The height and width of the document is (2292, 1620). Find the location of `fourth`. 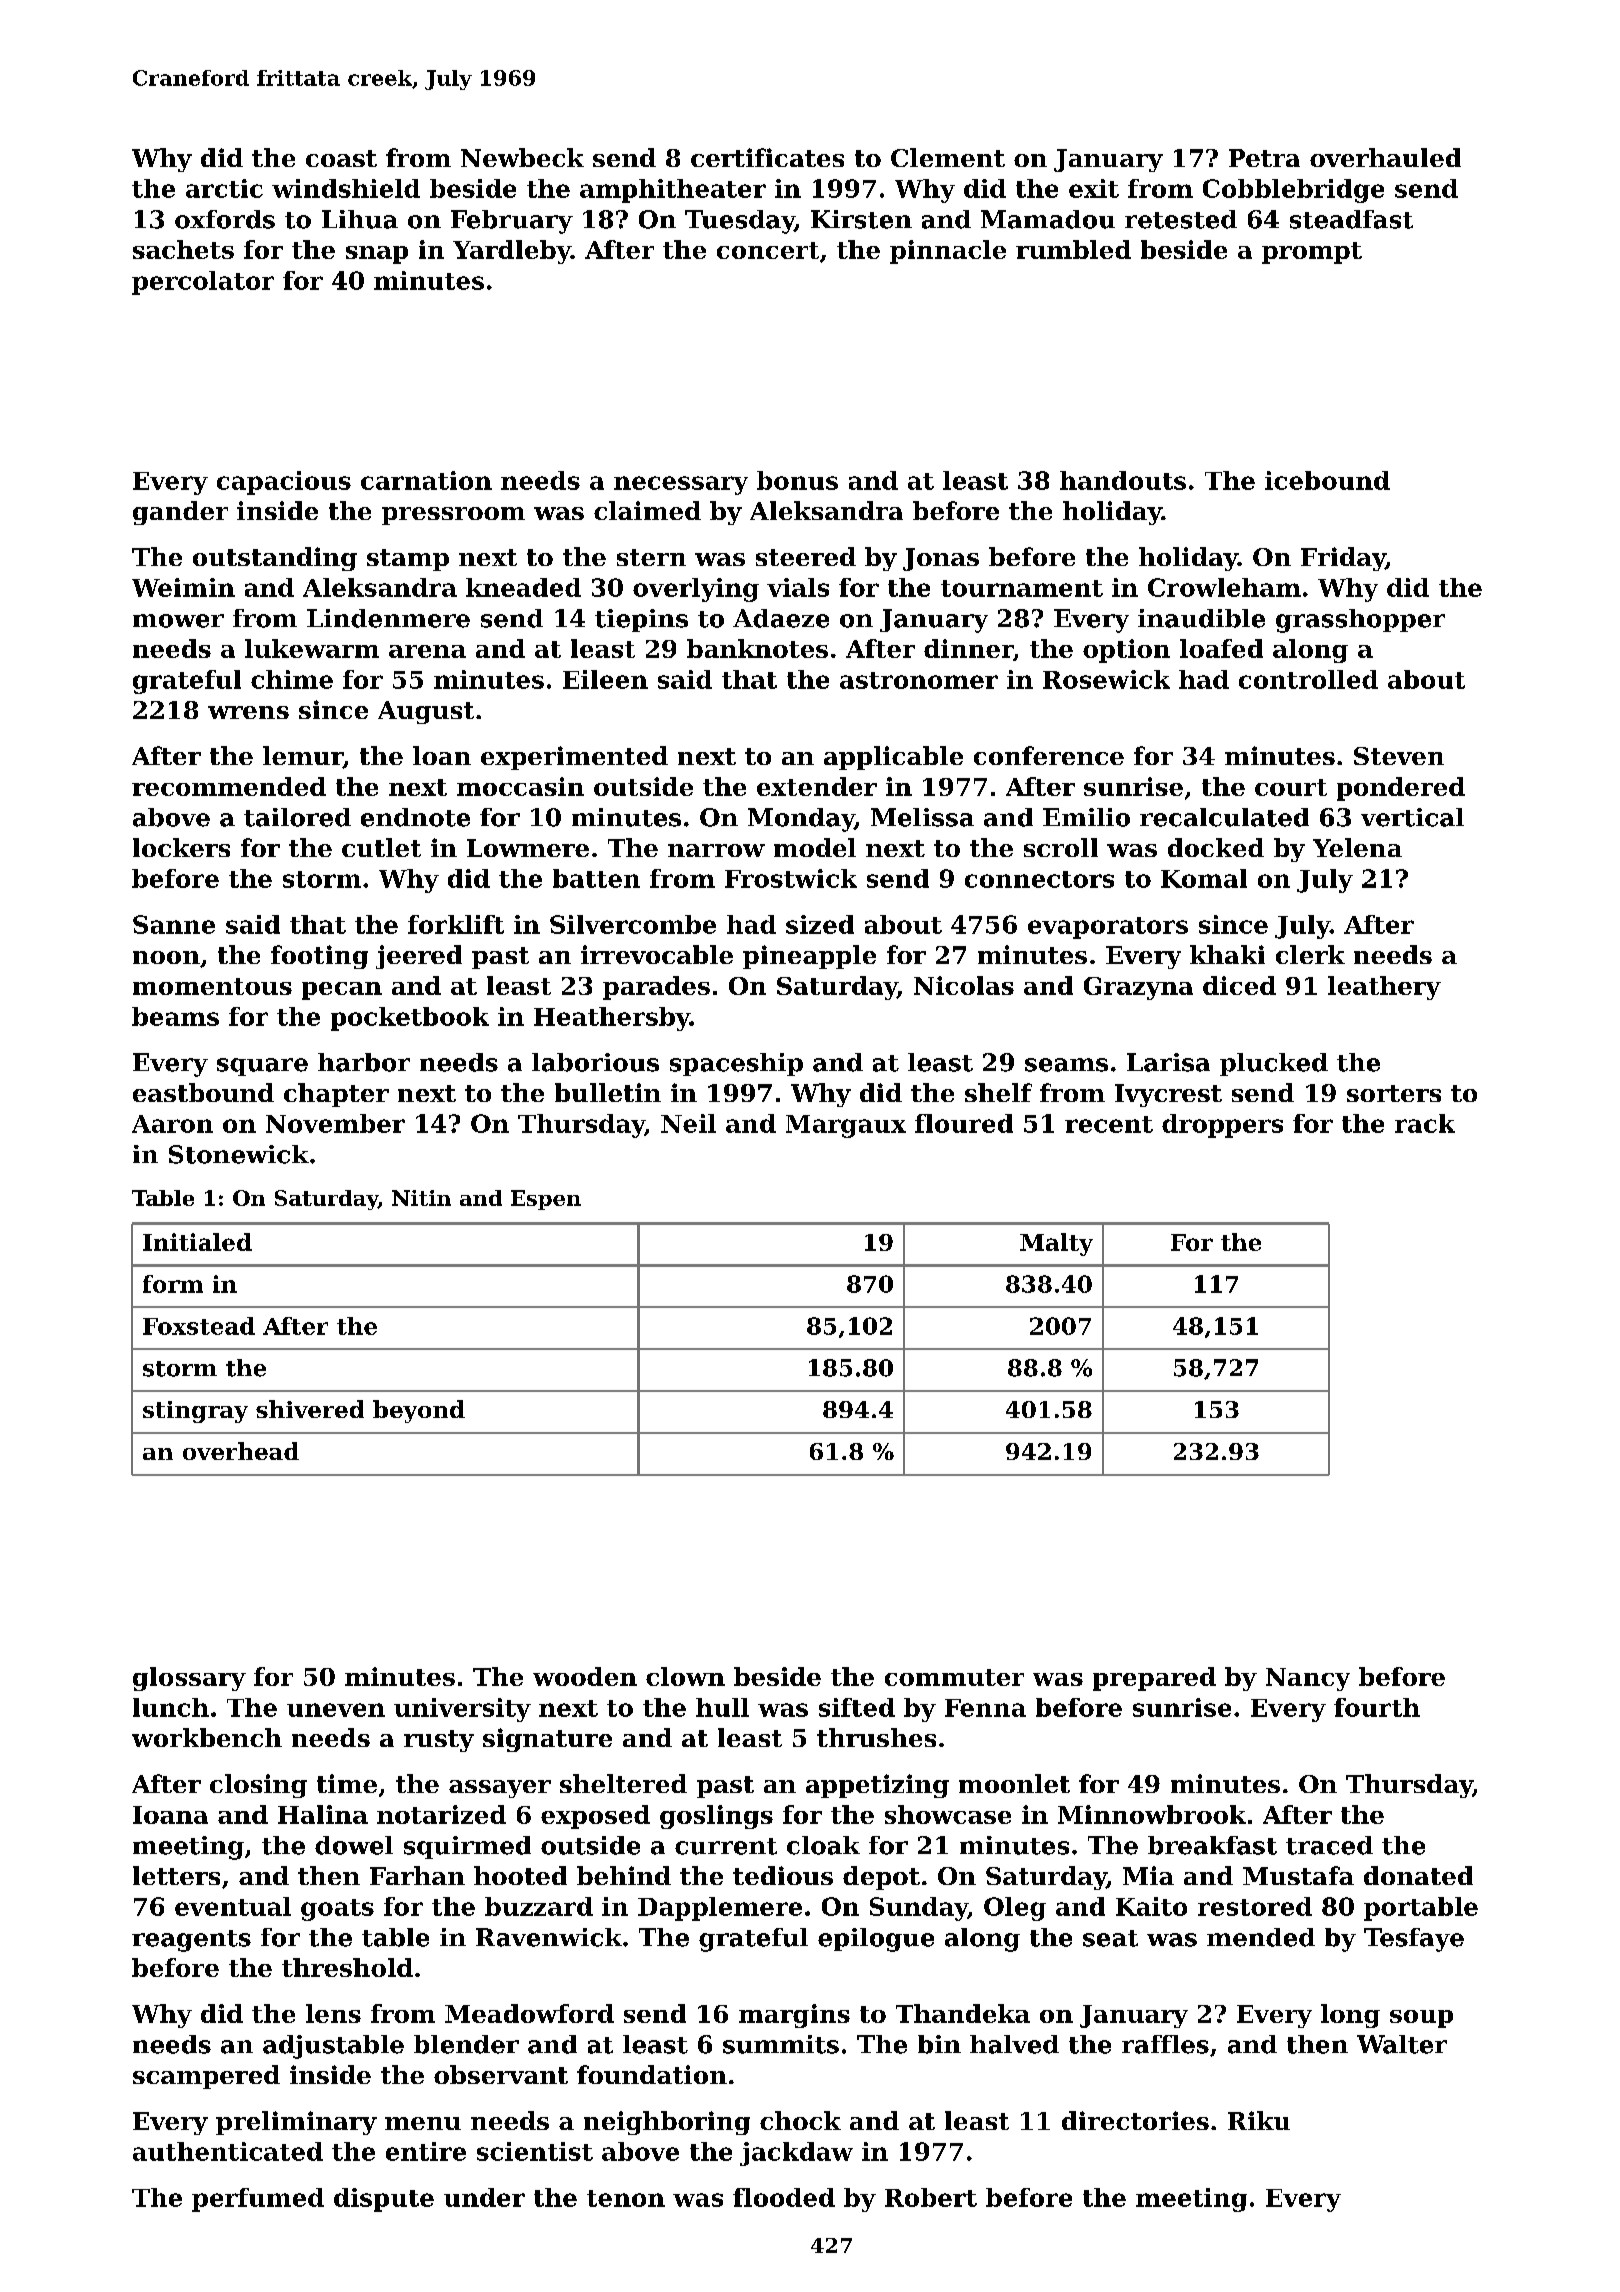

fourth is located at coordinates (1377, 1707).
